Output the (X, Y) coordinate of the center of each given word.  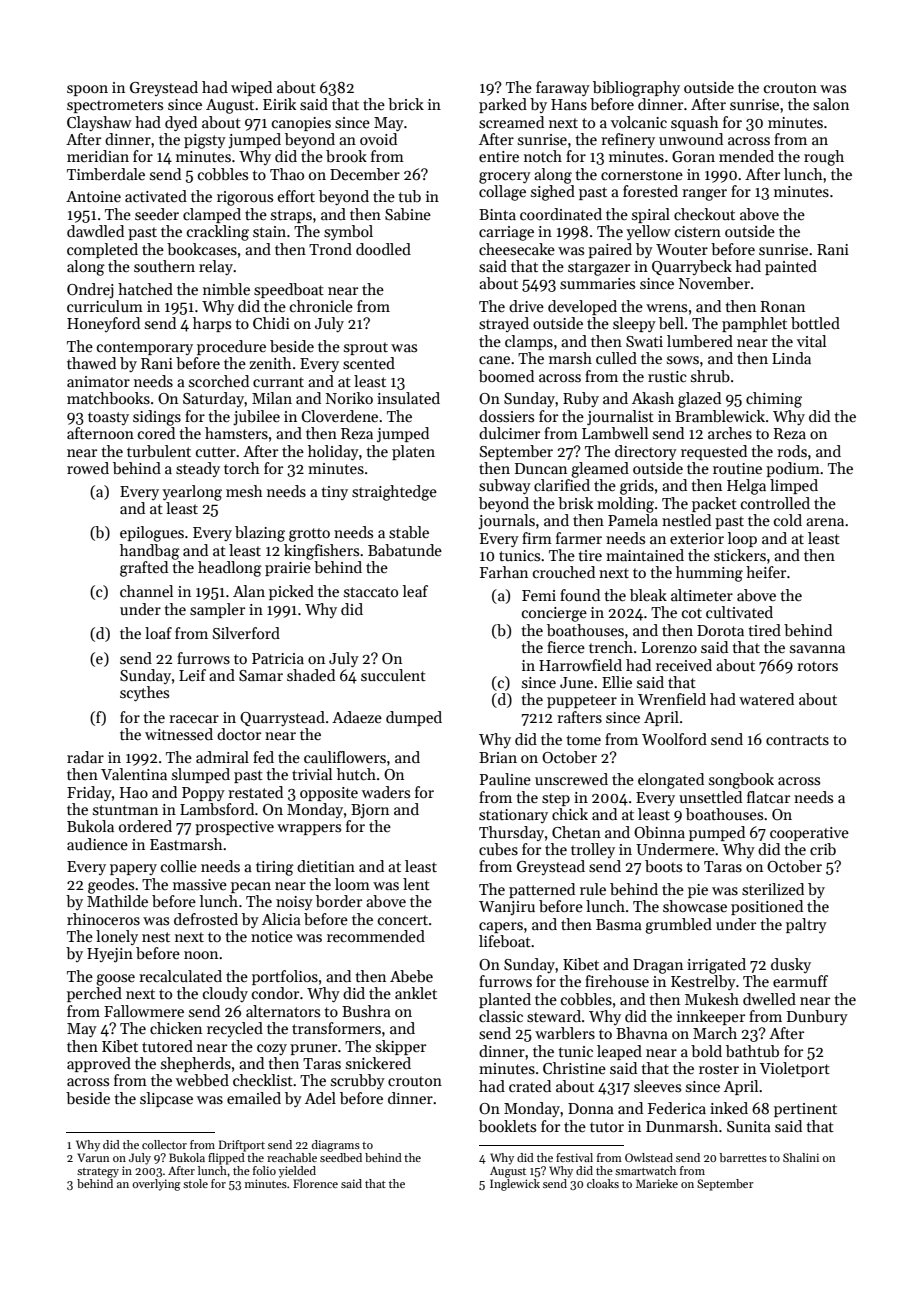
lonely (117, 937)
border (339, 901)
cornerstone (642, 175)
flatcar (768, 797)
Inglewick (515, 1185)
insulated (408, 398)
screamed (511, 122)
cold (788, 520)
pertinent (805, 1110)
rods (792, 451)
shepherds (196, 1064)
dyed (181, 123)
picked (291, 592)
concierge (554, 614)
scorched (219, 381)
